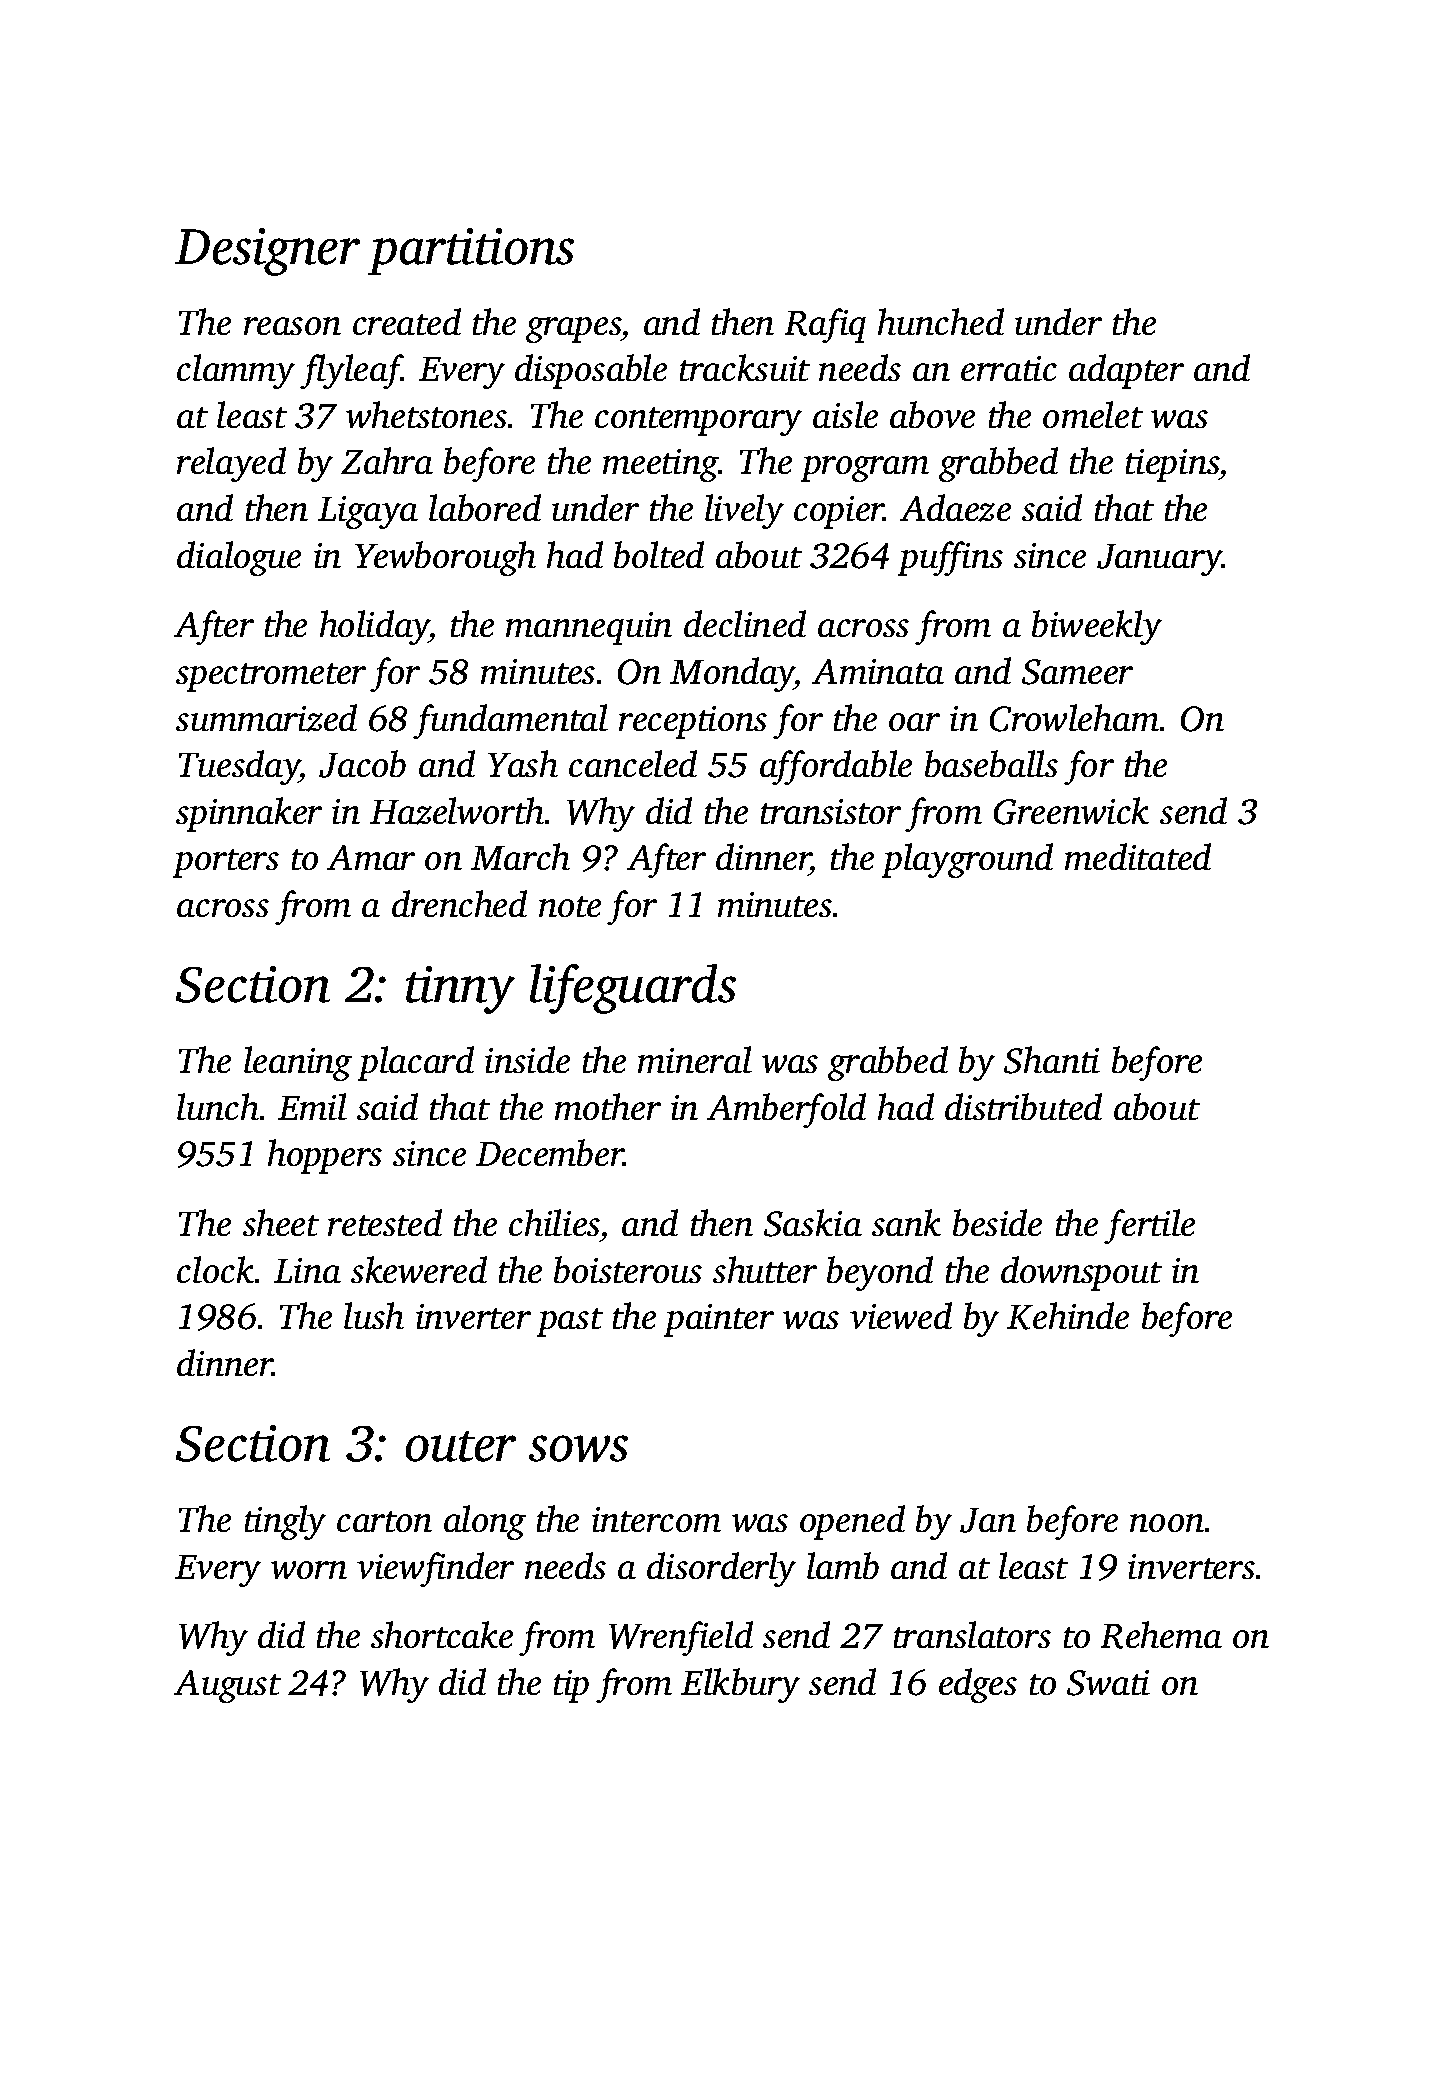 The height and width of the screenshot is (2100, 1450). What do you see at coordinates (571, 1686) in the screenshot?
I see `tip` at bounding box center [571, 1686].
